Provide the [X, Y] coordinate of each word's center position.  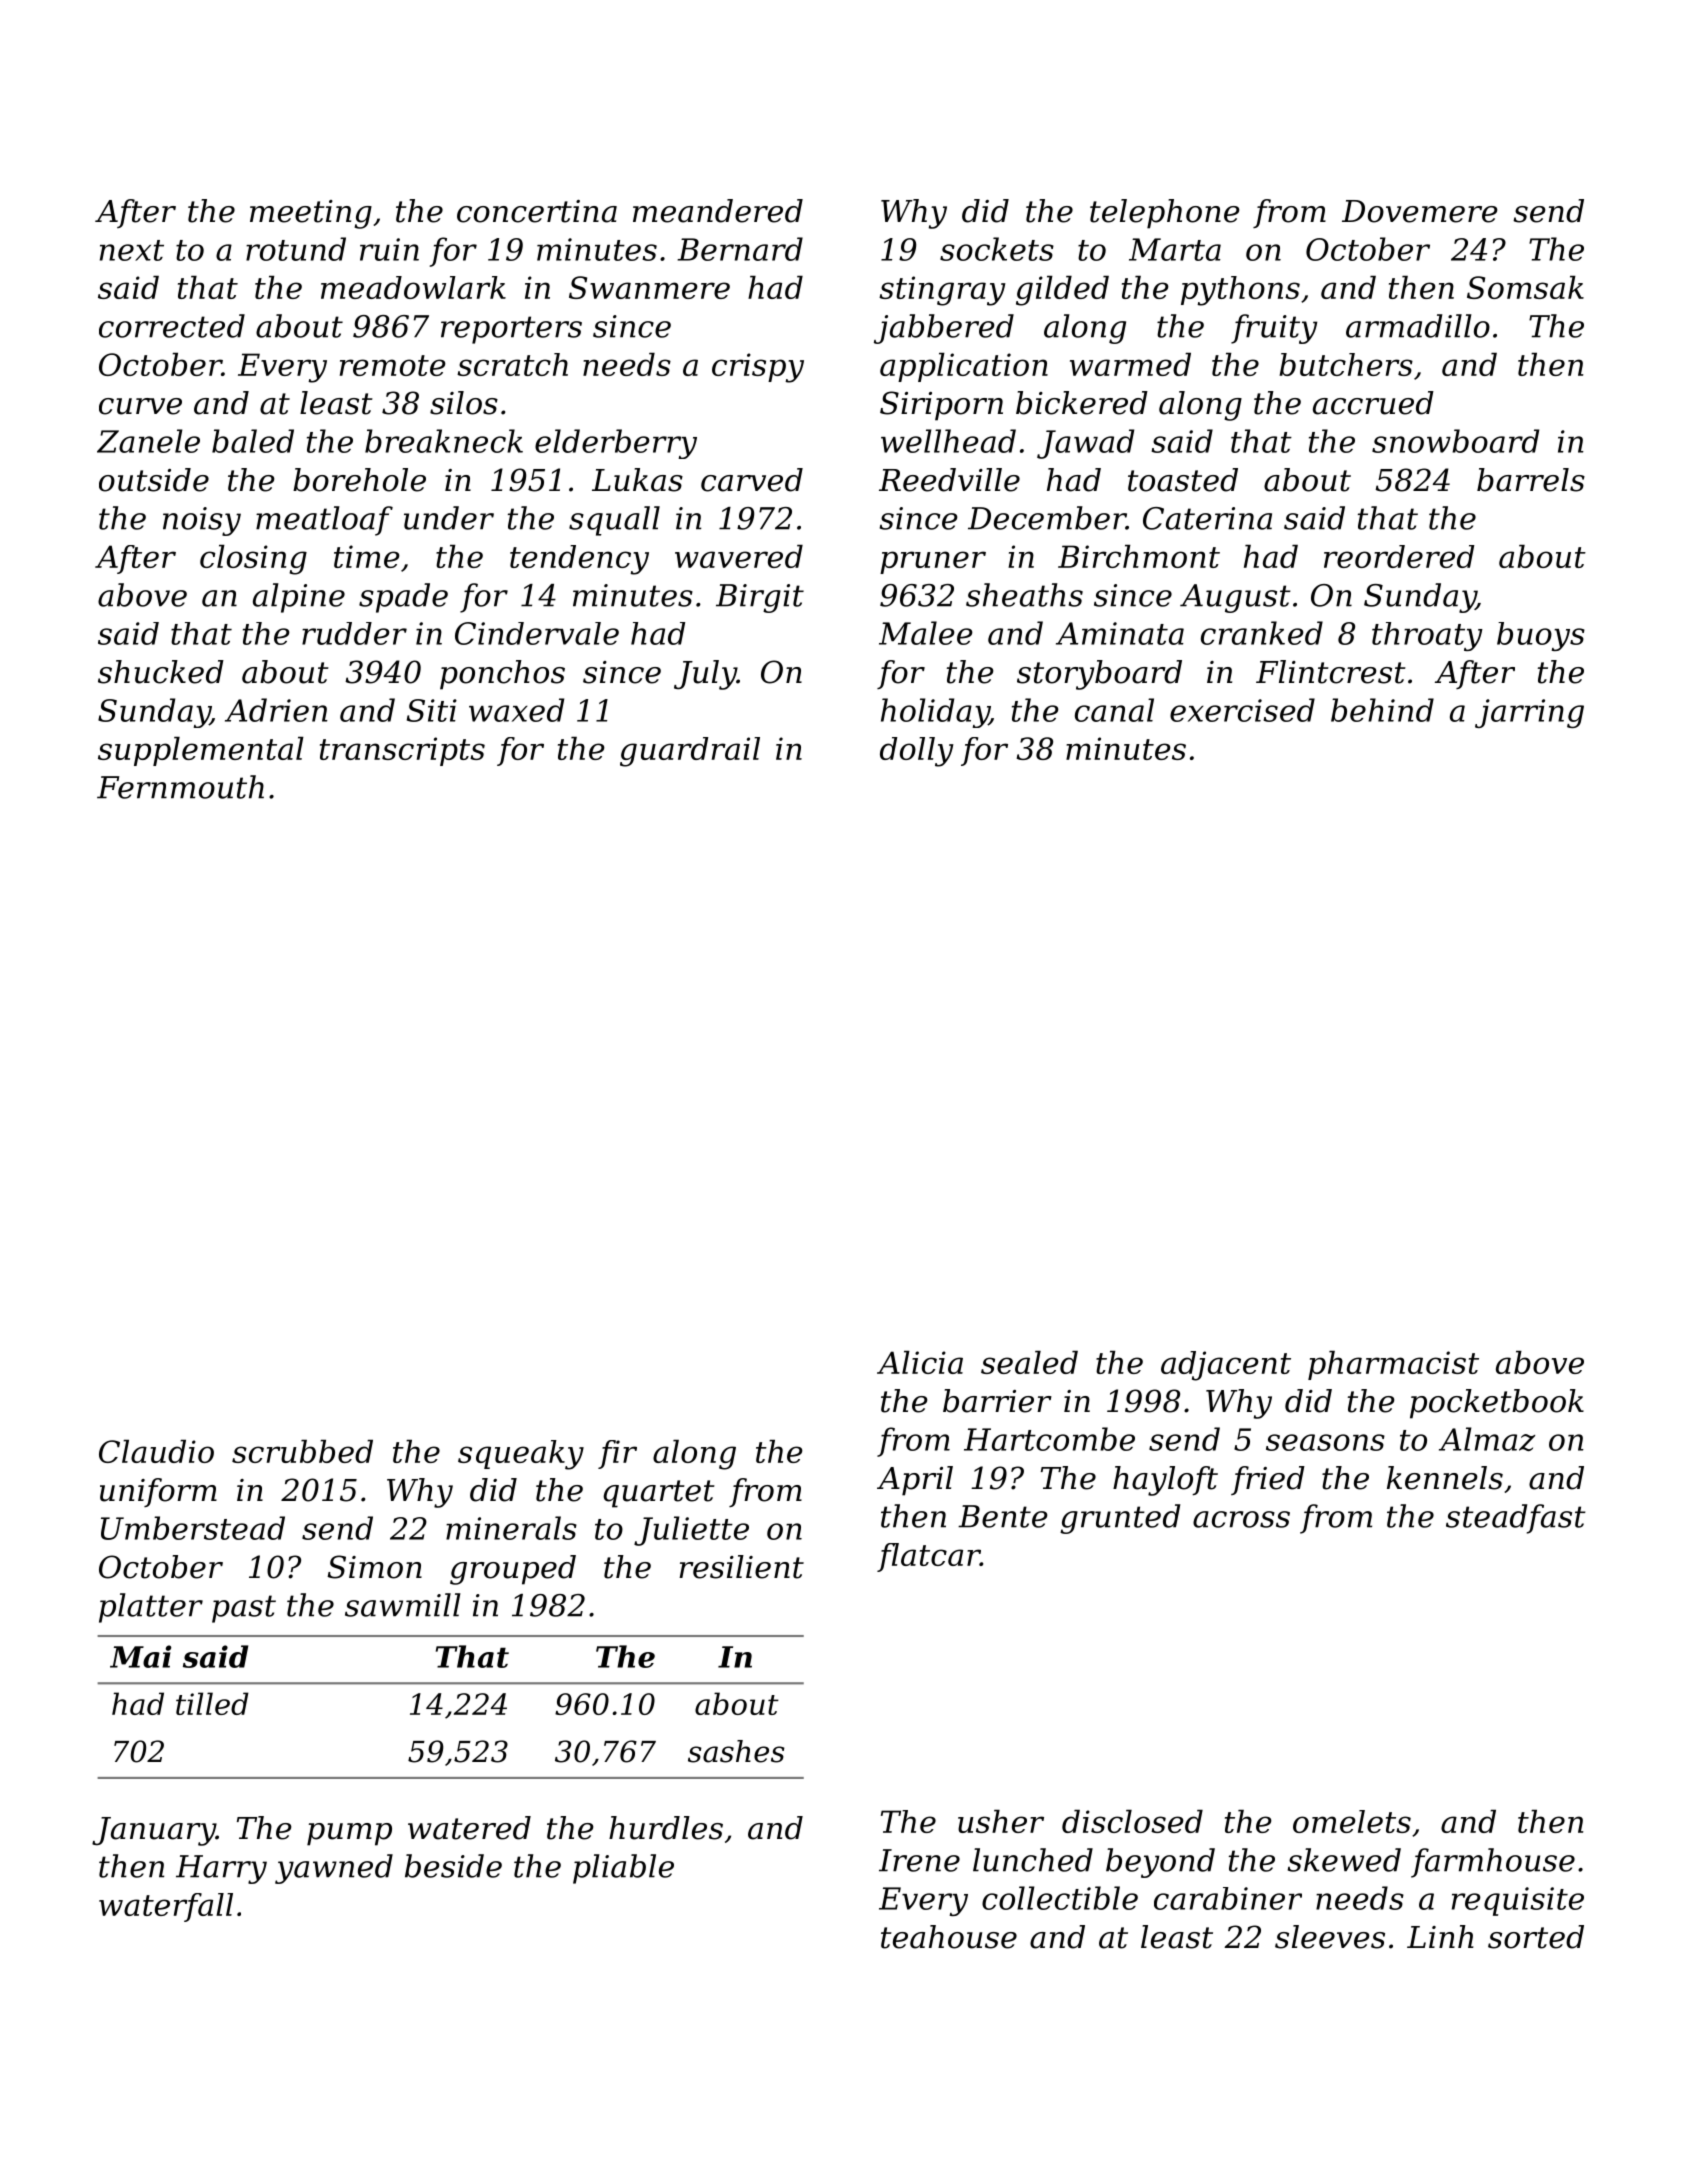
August [1235, 598]
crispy [758, 368]
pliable [623, 1869]
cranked [1262, 633]
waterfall [166, 1907]
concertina [537, 211]
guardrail [690, 752]
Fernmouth [180, 787]
